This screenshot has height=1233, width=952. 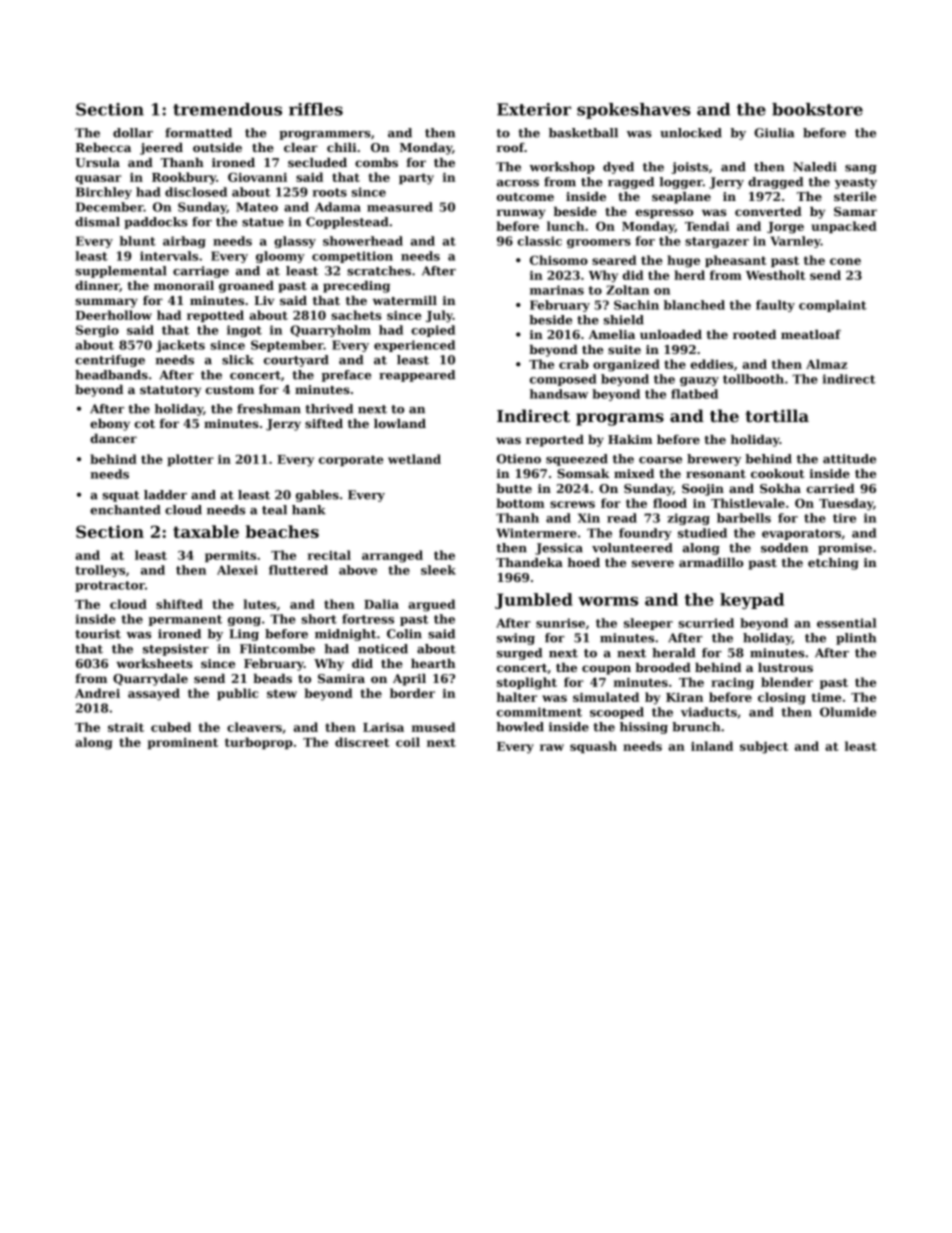 What do you see at coordinates (362, 742) in the screenshot?
I see `discreet` at bounding box center [362, 742].
